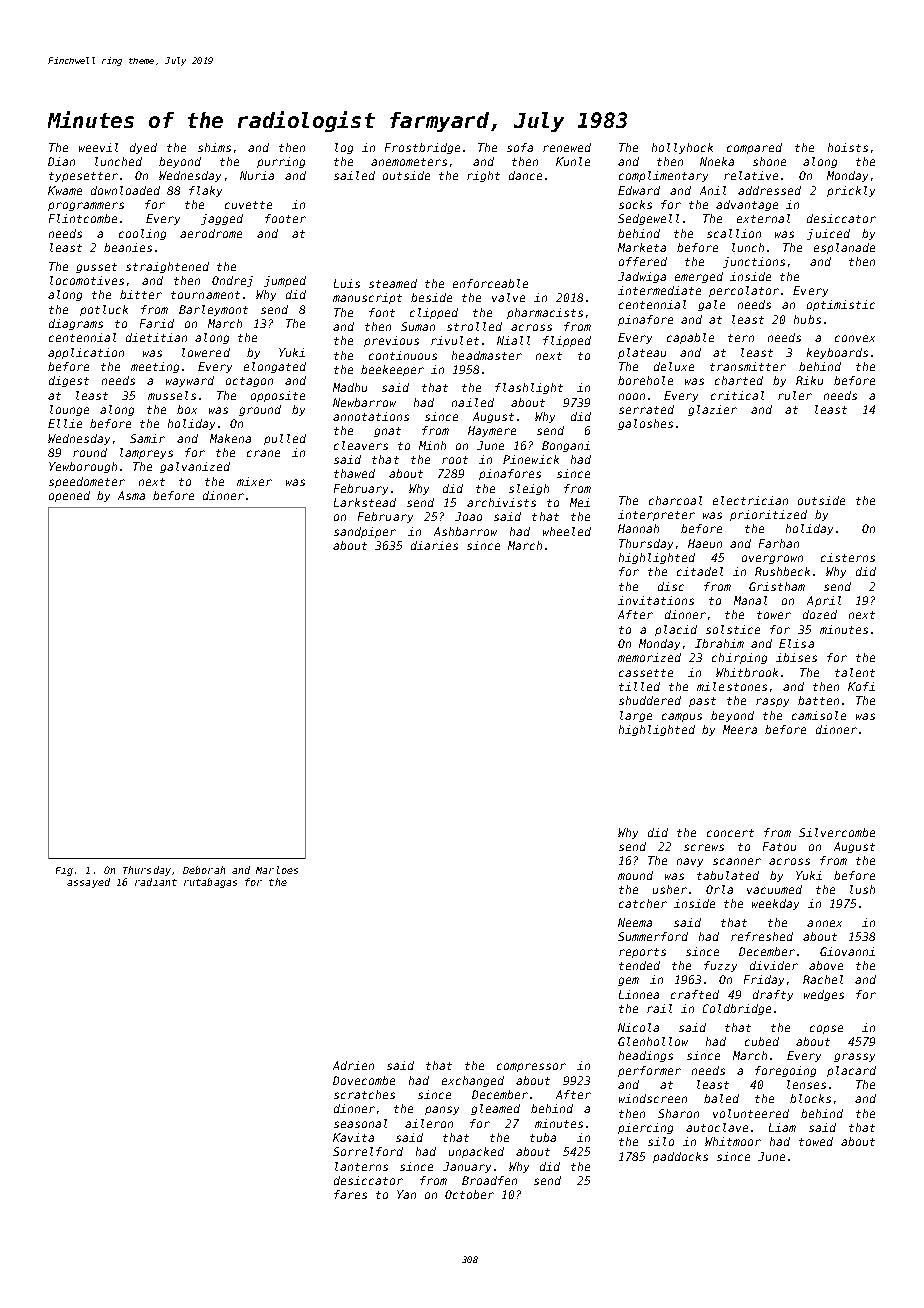  Describe the element at coordinates (353, 1137) in the image. I see `Kavita` at that location.
